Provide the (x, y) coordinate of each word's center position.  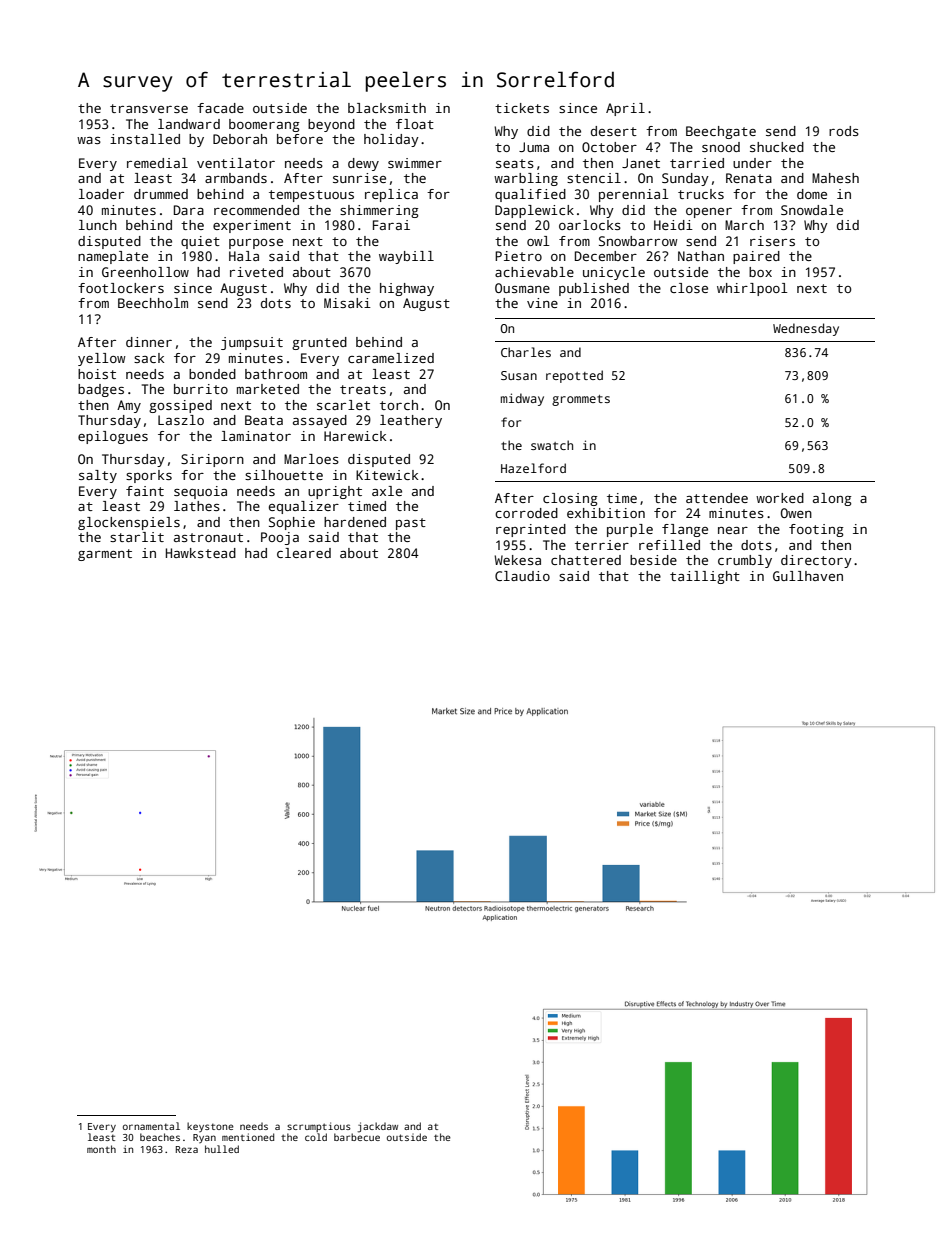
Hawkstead (201, 553)
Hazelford (533, 468)
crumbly (745, 561)
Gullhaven (808, 576)
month (101, 1149)
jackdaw (378, 1127)
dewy (363, 164)
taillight (705, 577)
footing (816, 530)
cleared (304, 553)
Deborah (240, 139)
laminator (256, 436)
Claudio (522, 576)
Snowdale (812, 210)
